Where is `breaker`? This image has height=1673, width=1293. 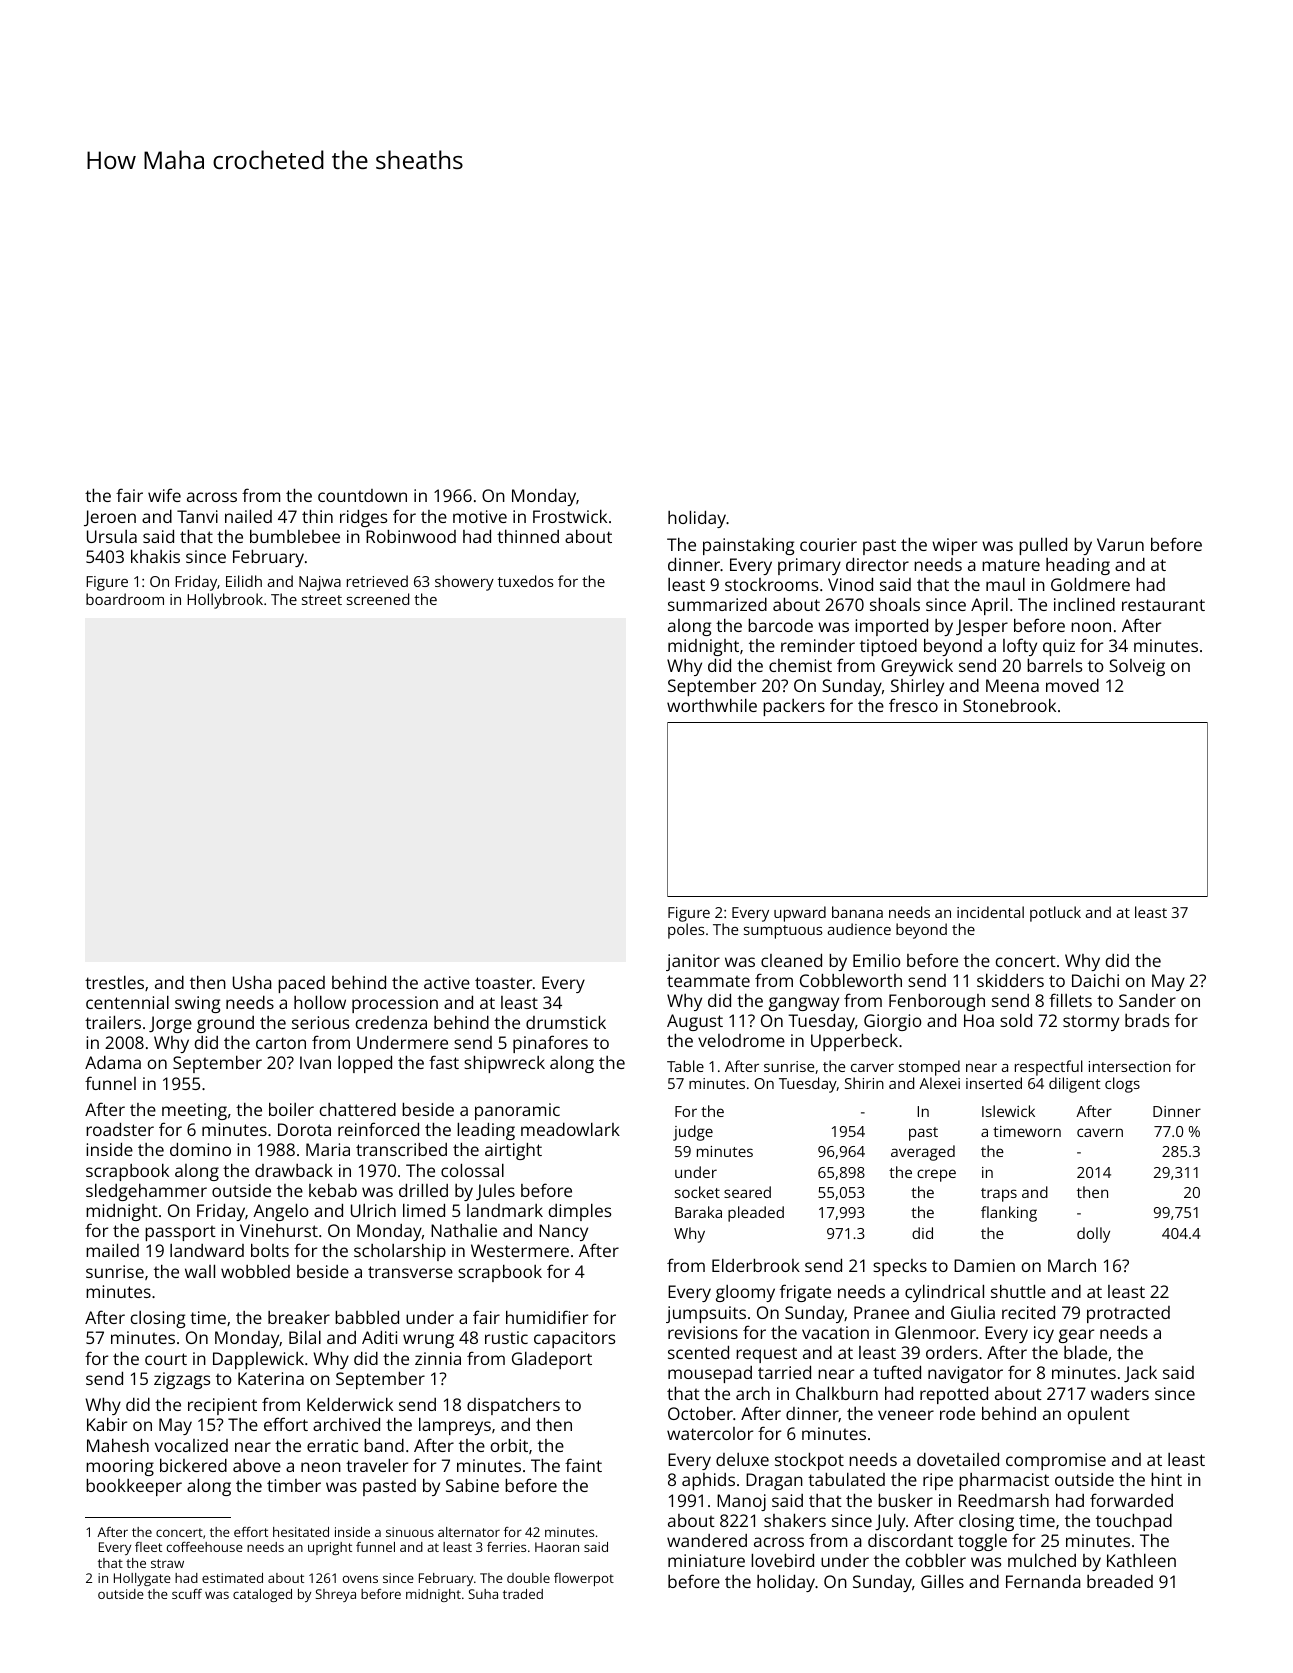 breaker is located at coordinates (299, 1317).
